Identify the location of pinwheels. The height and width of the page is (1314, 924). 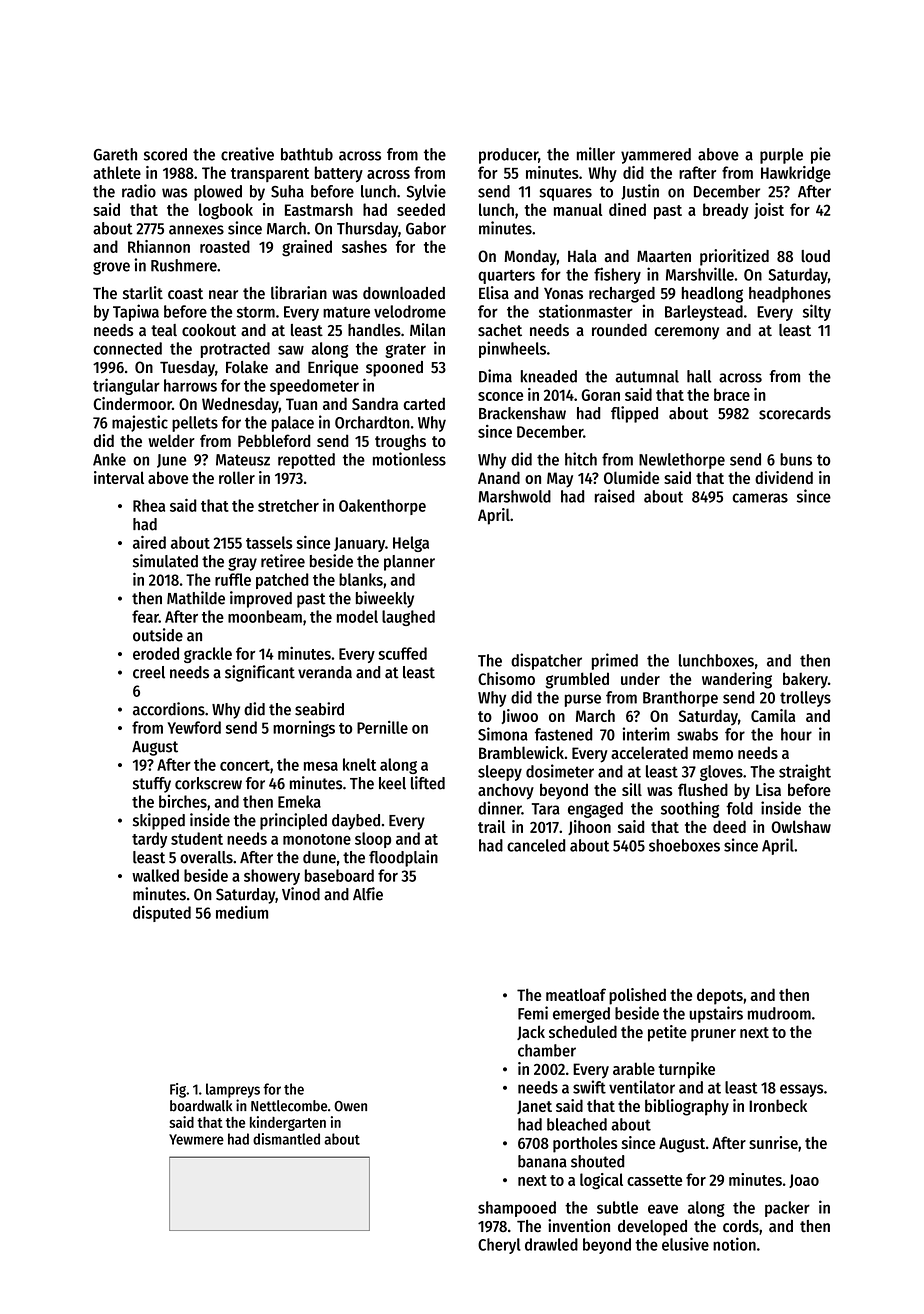
(512, 349).
